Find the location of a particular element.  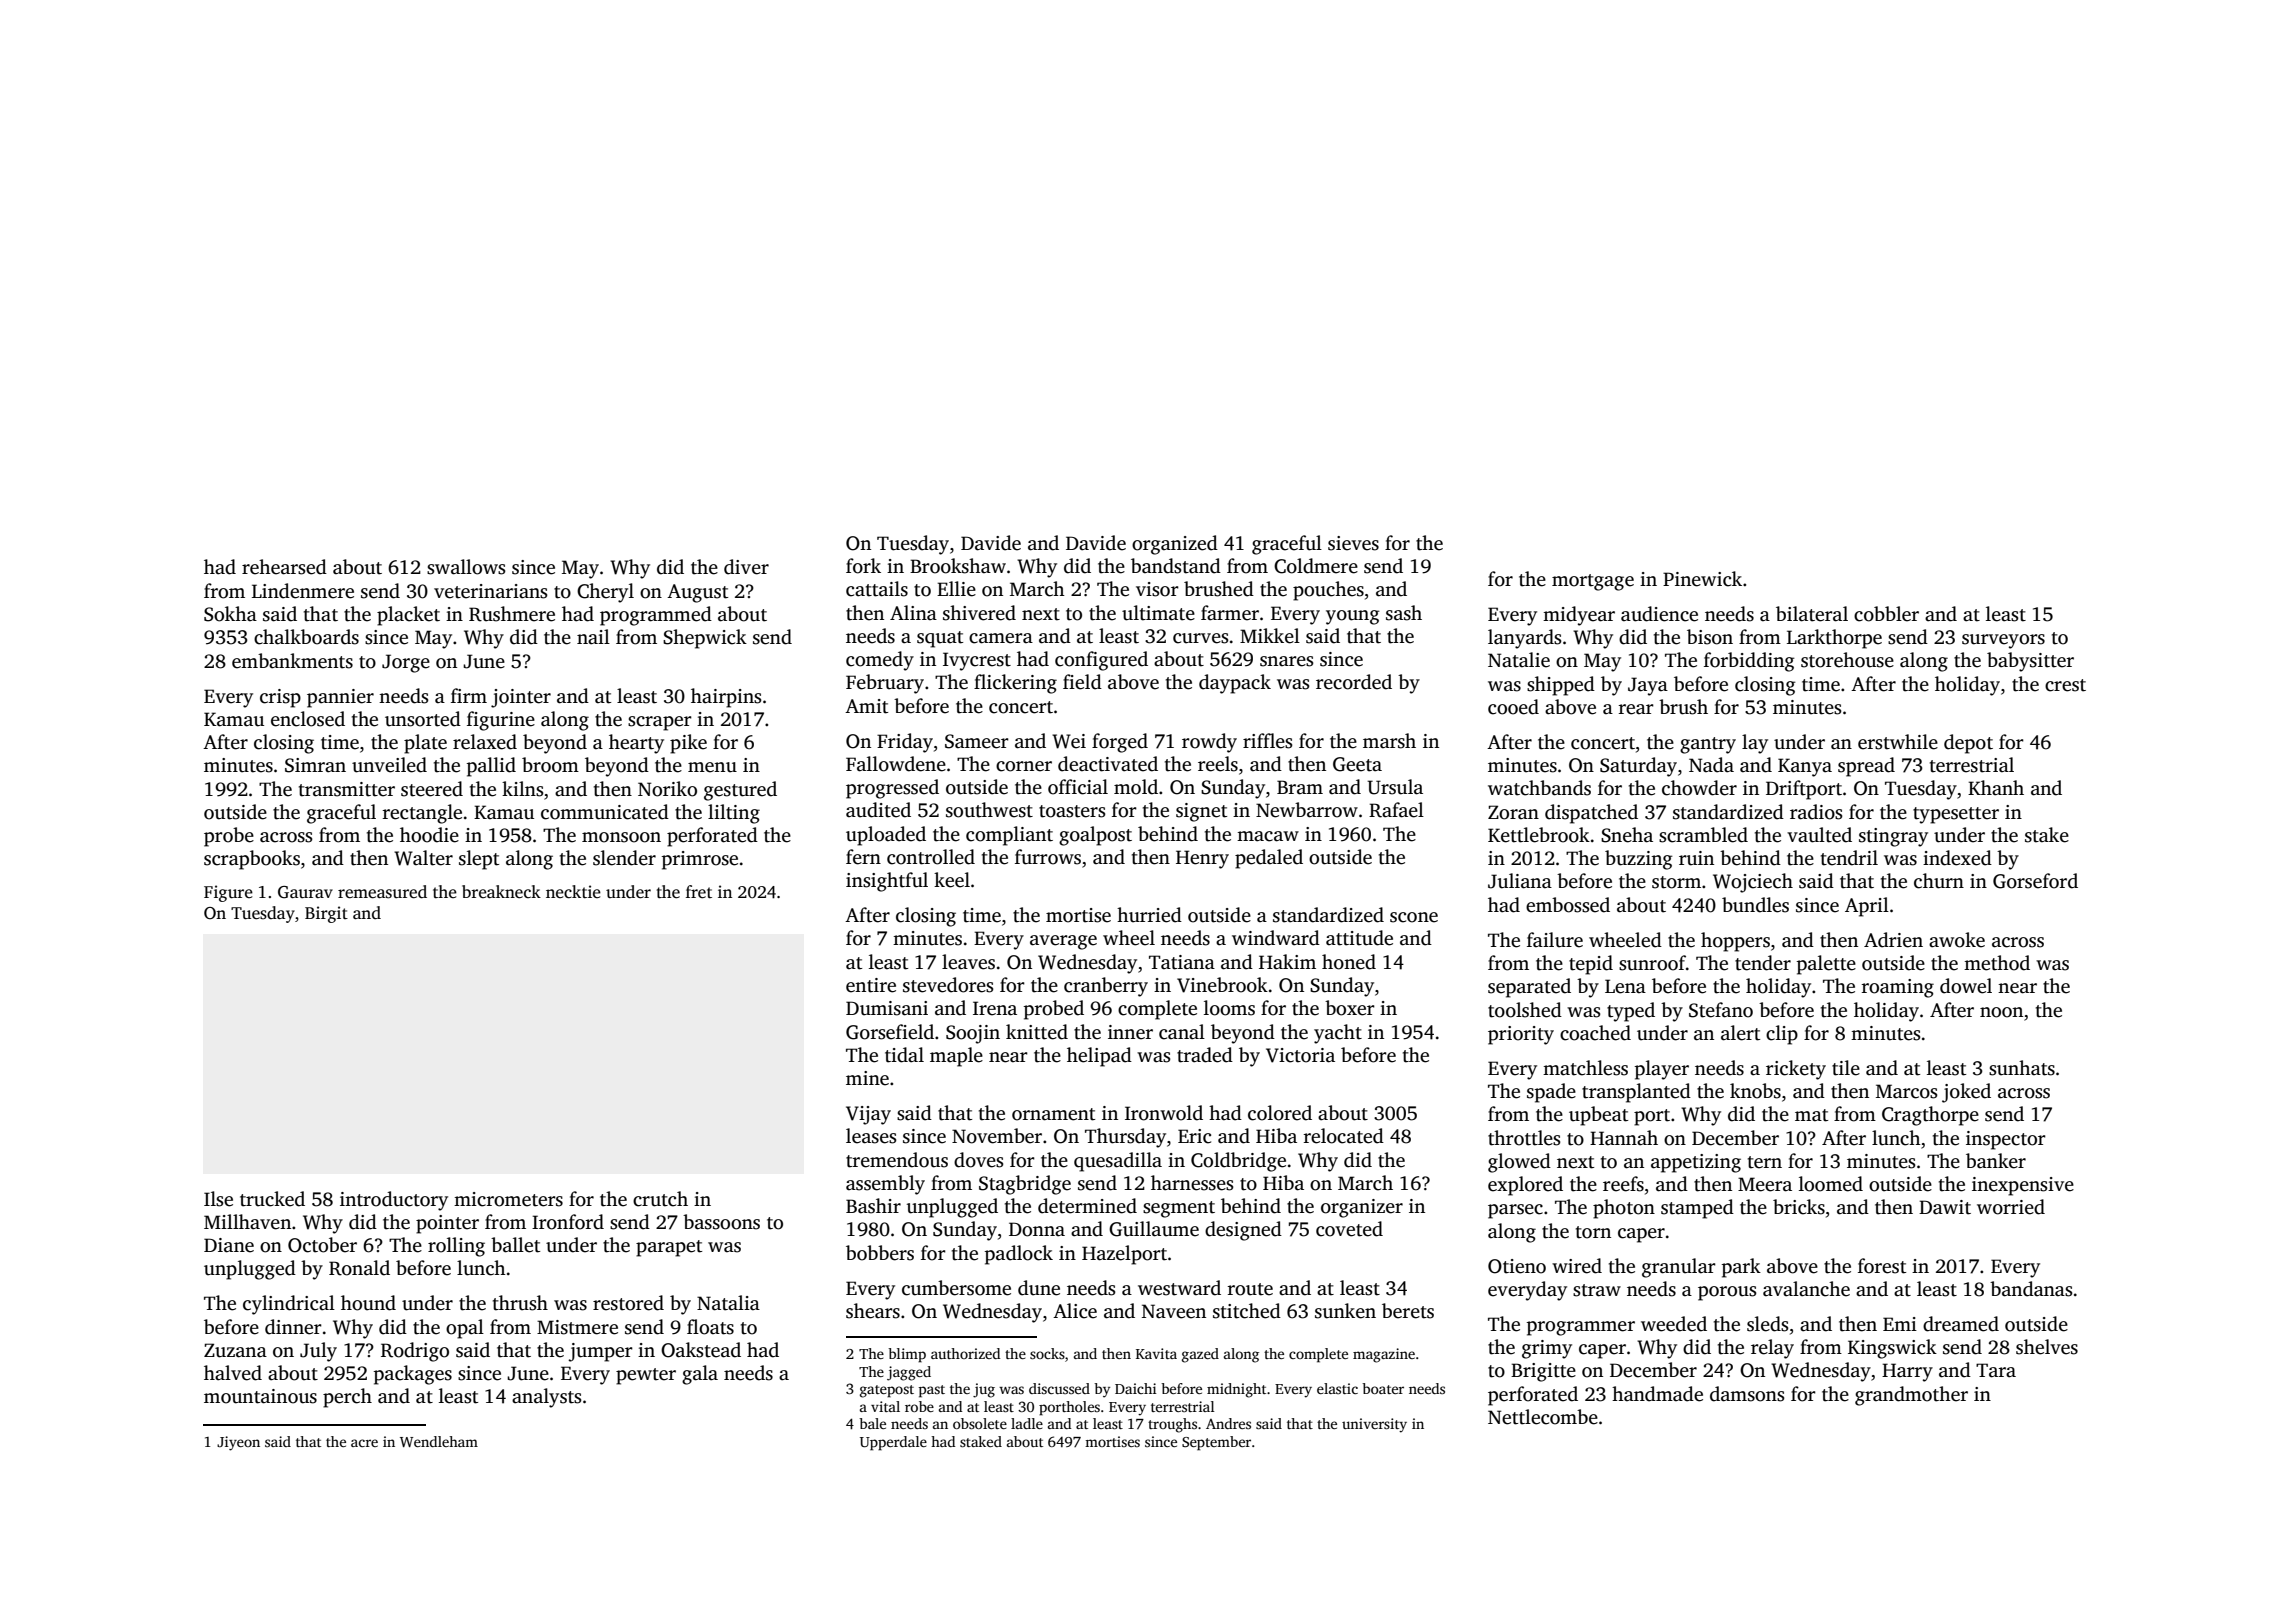

audited is located at coordinates (878, 810).
